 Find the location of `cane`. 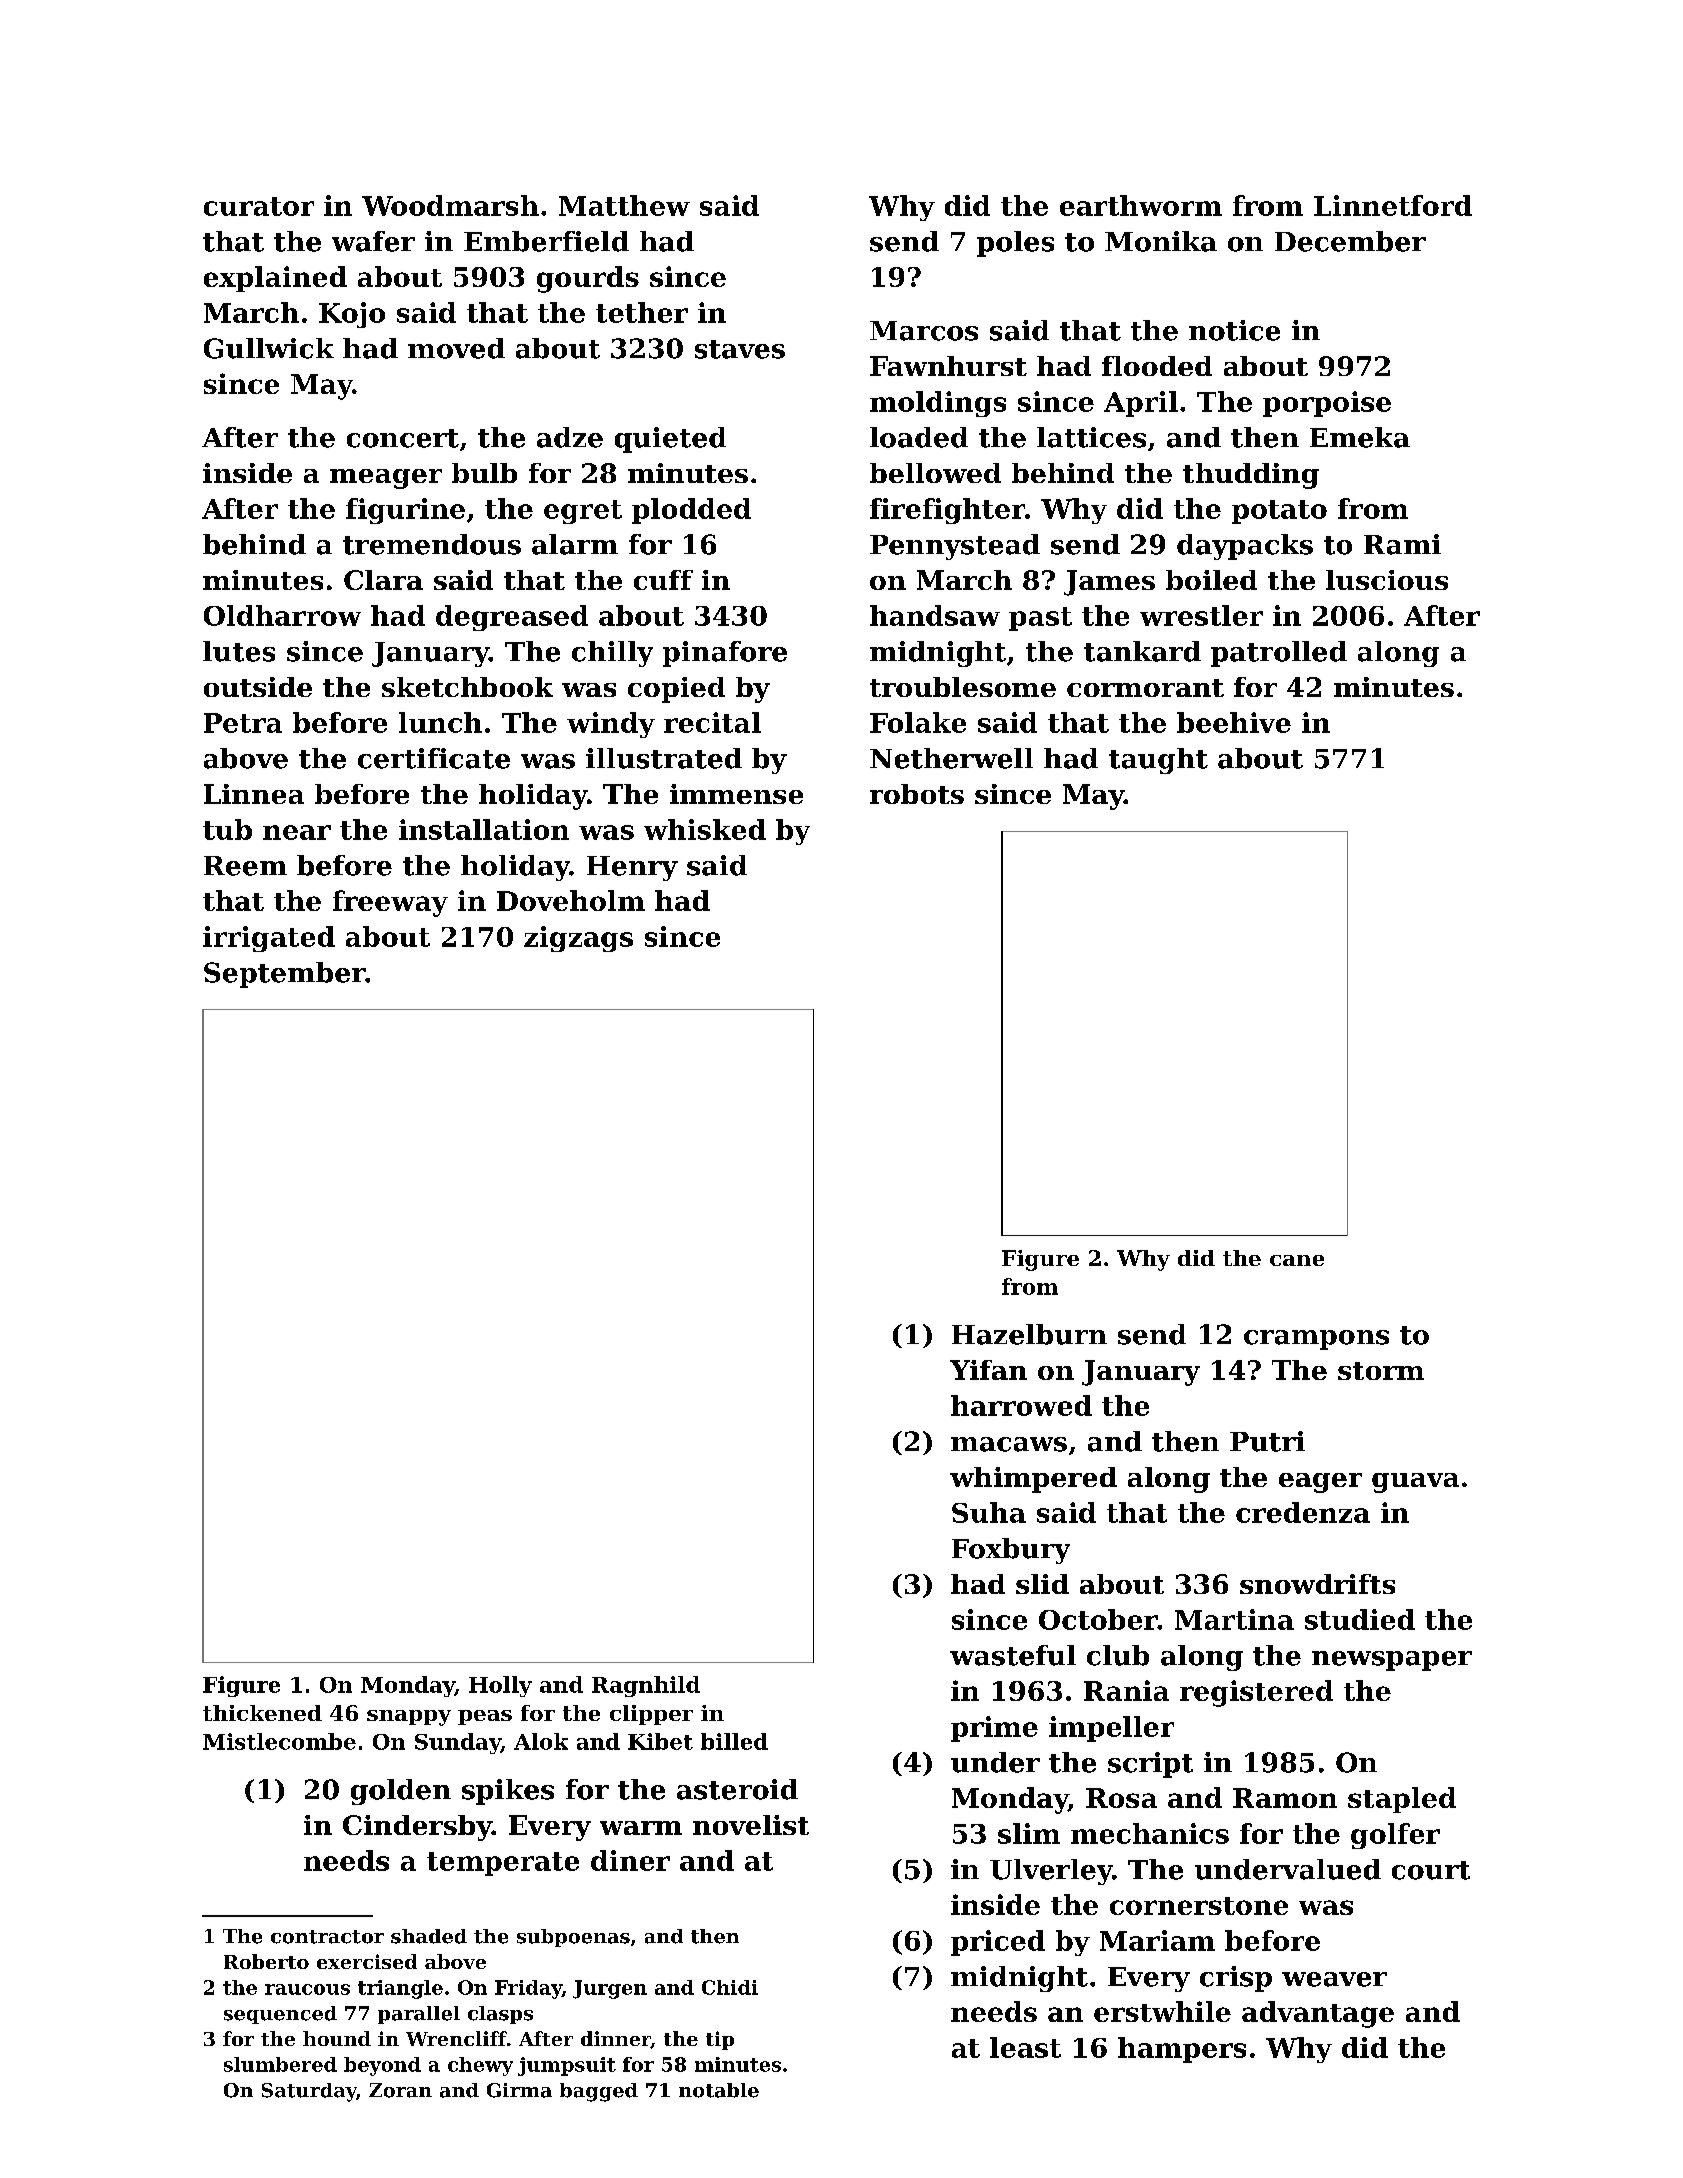

cane is located at coordinates (1297, 1260).
